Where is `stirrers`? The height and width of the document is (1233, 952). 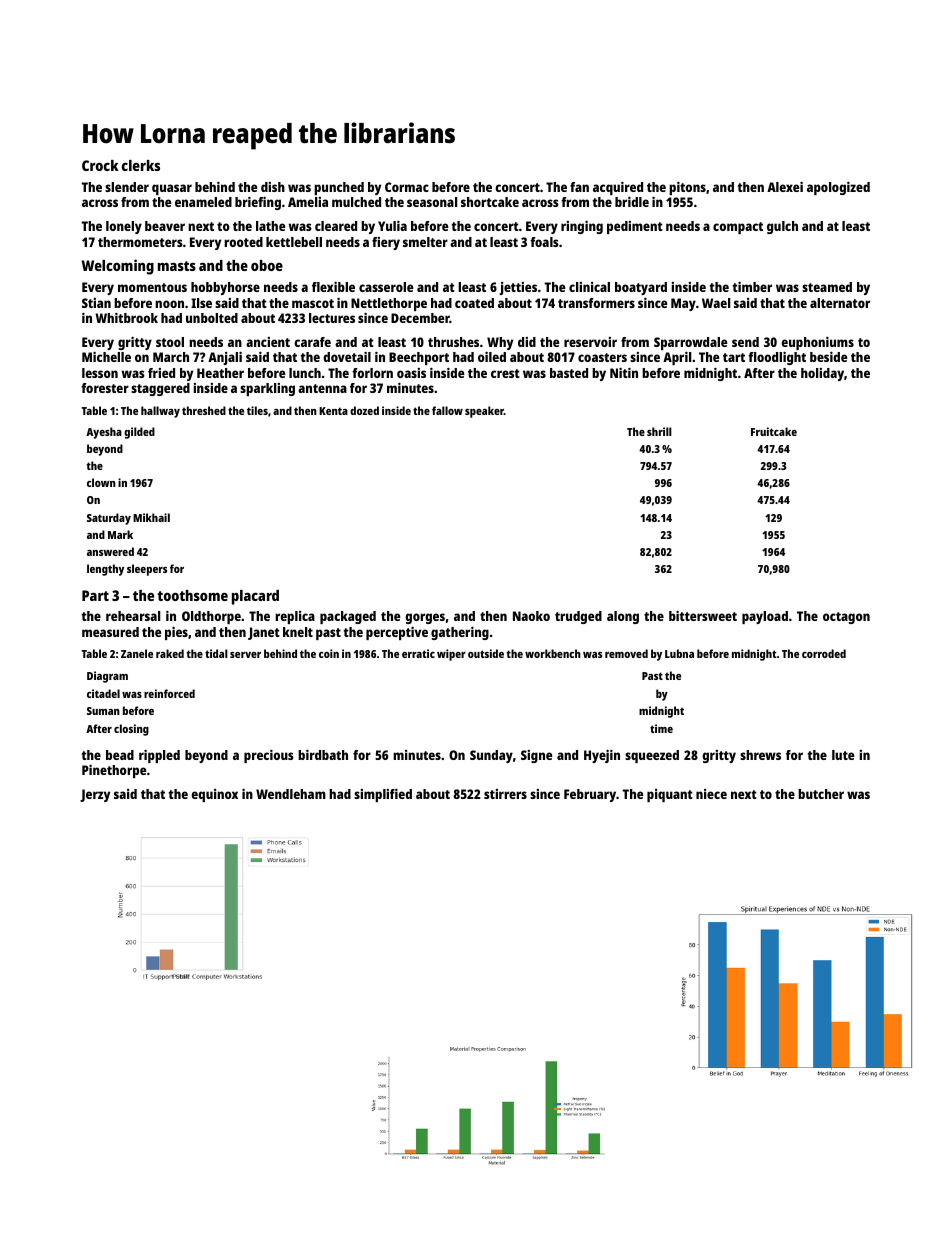 stirrers is located at coordinates (505, 794).
